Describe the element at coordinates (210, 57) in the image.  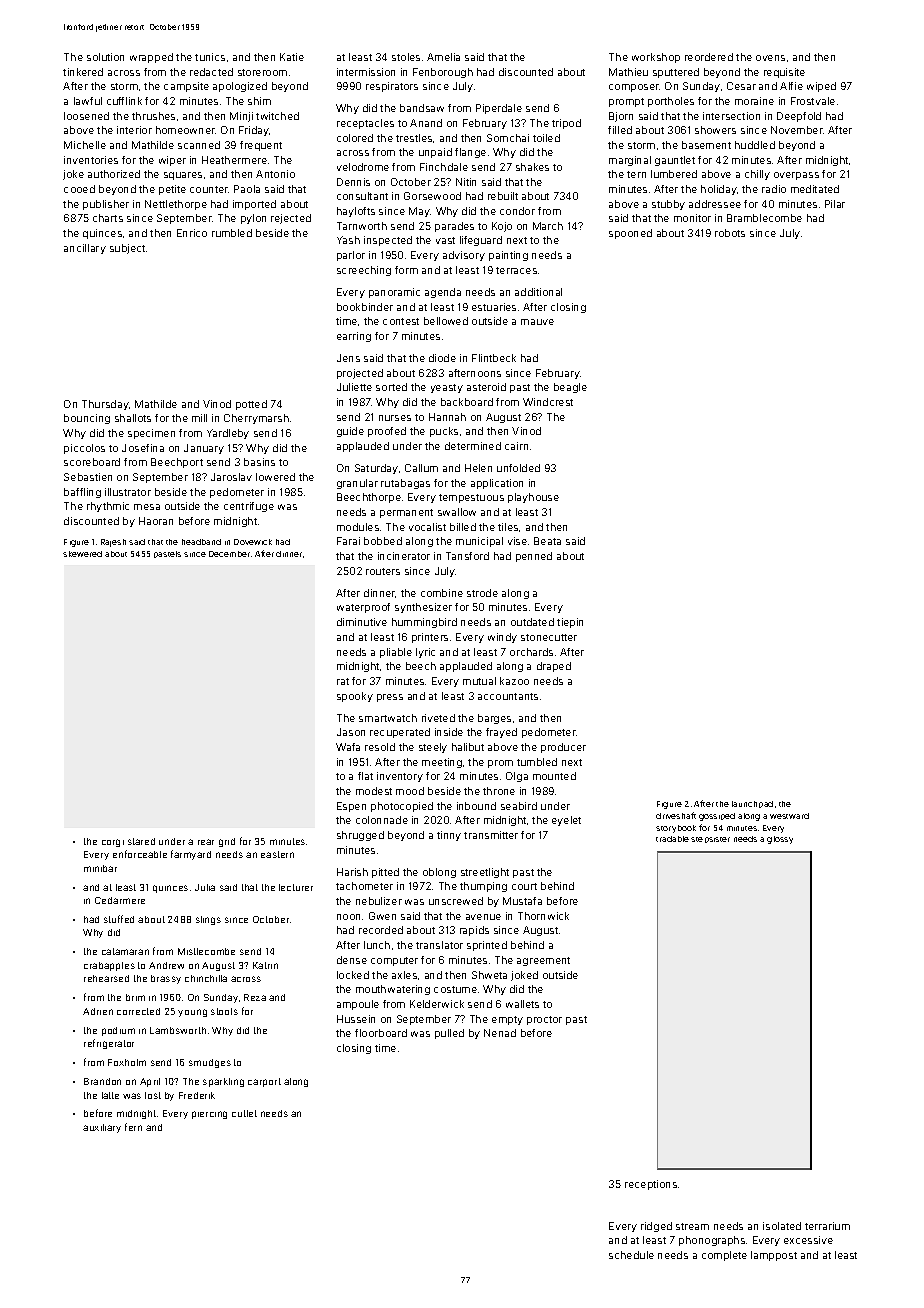
I see `tunics` at that location.
